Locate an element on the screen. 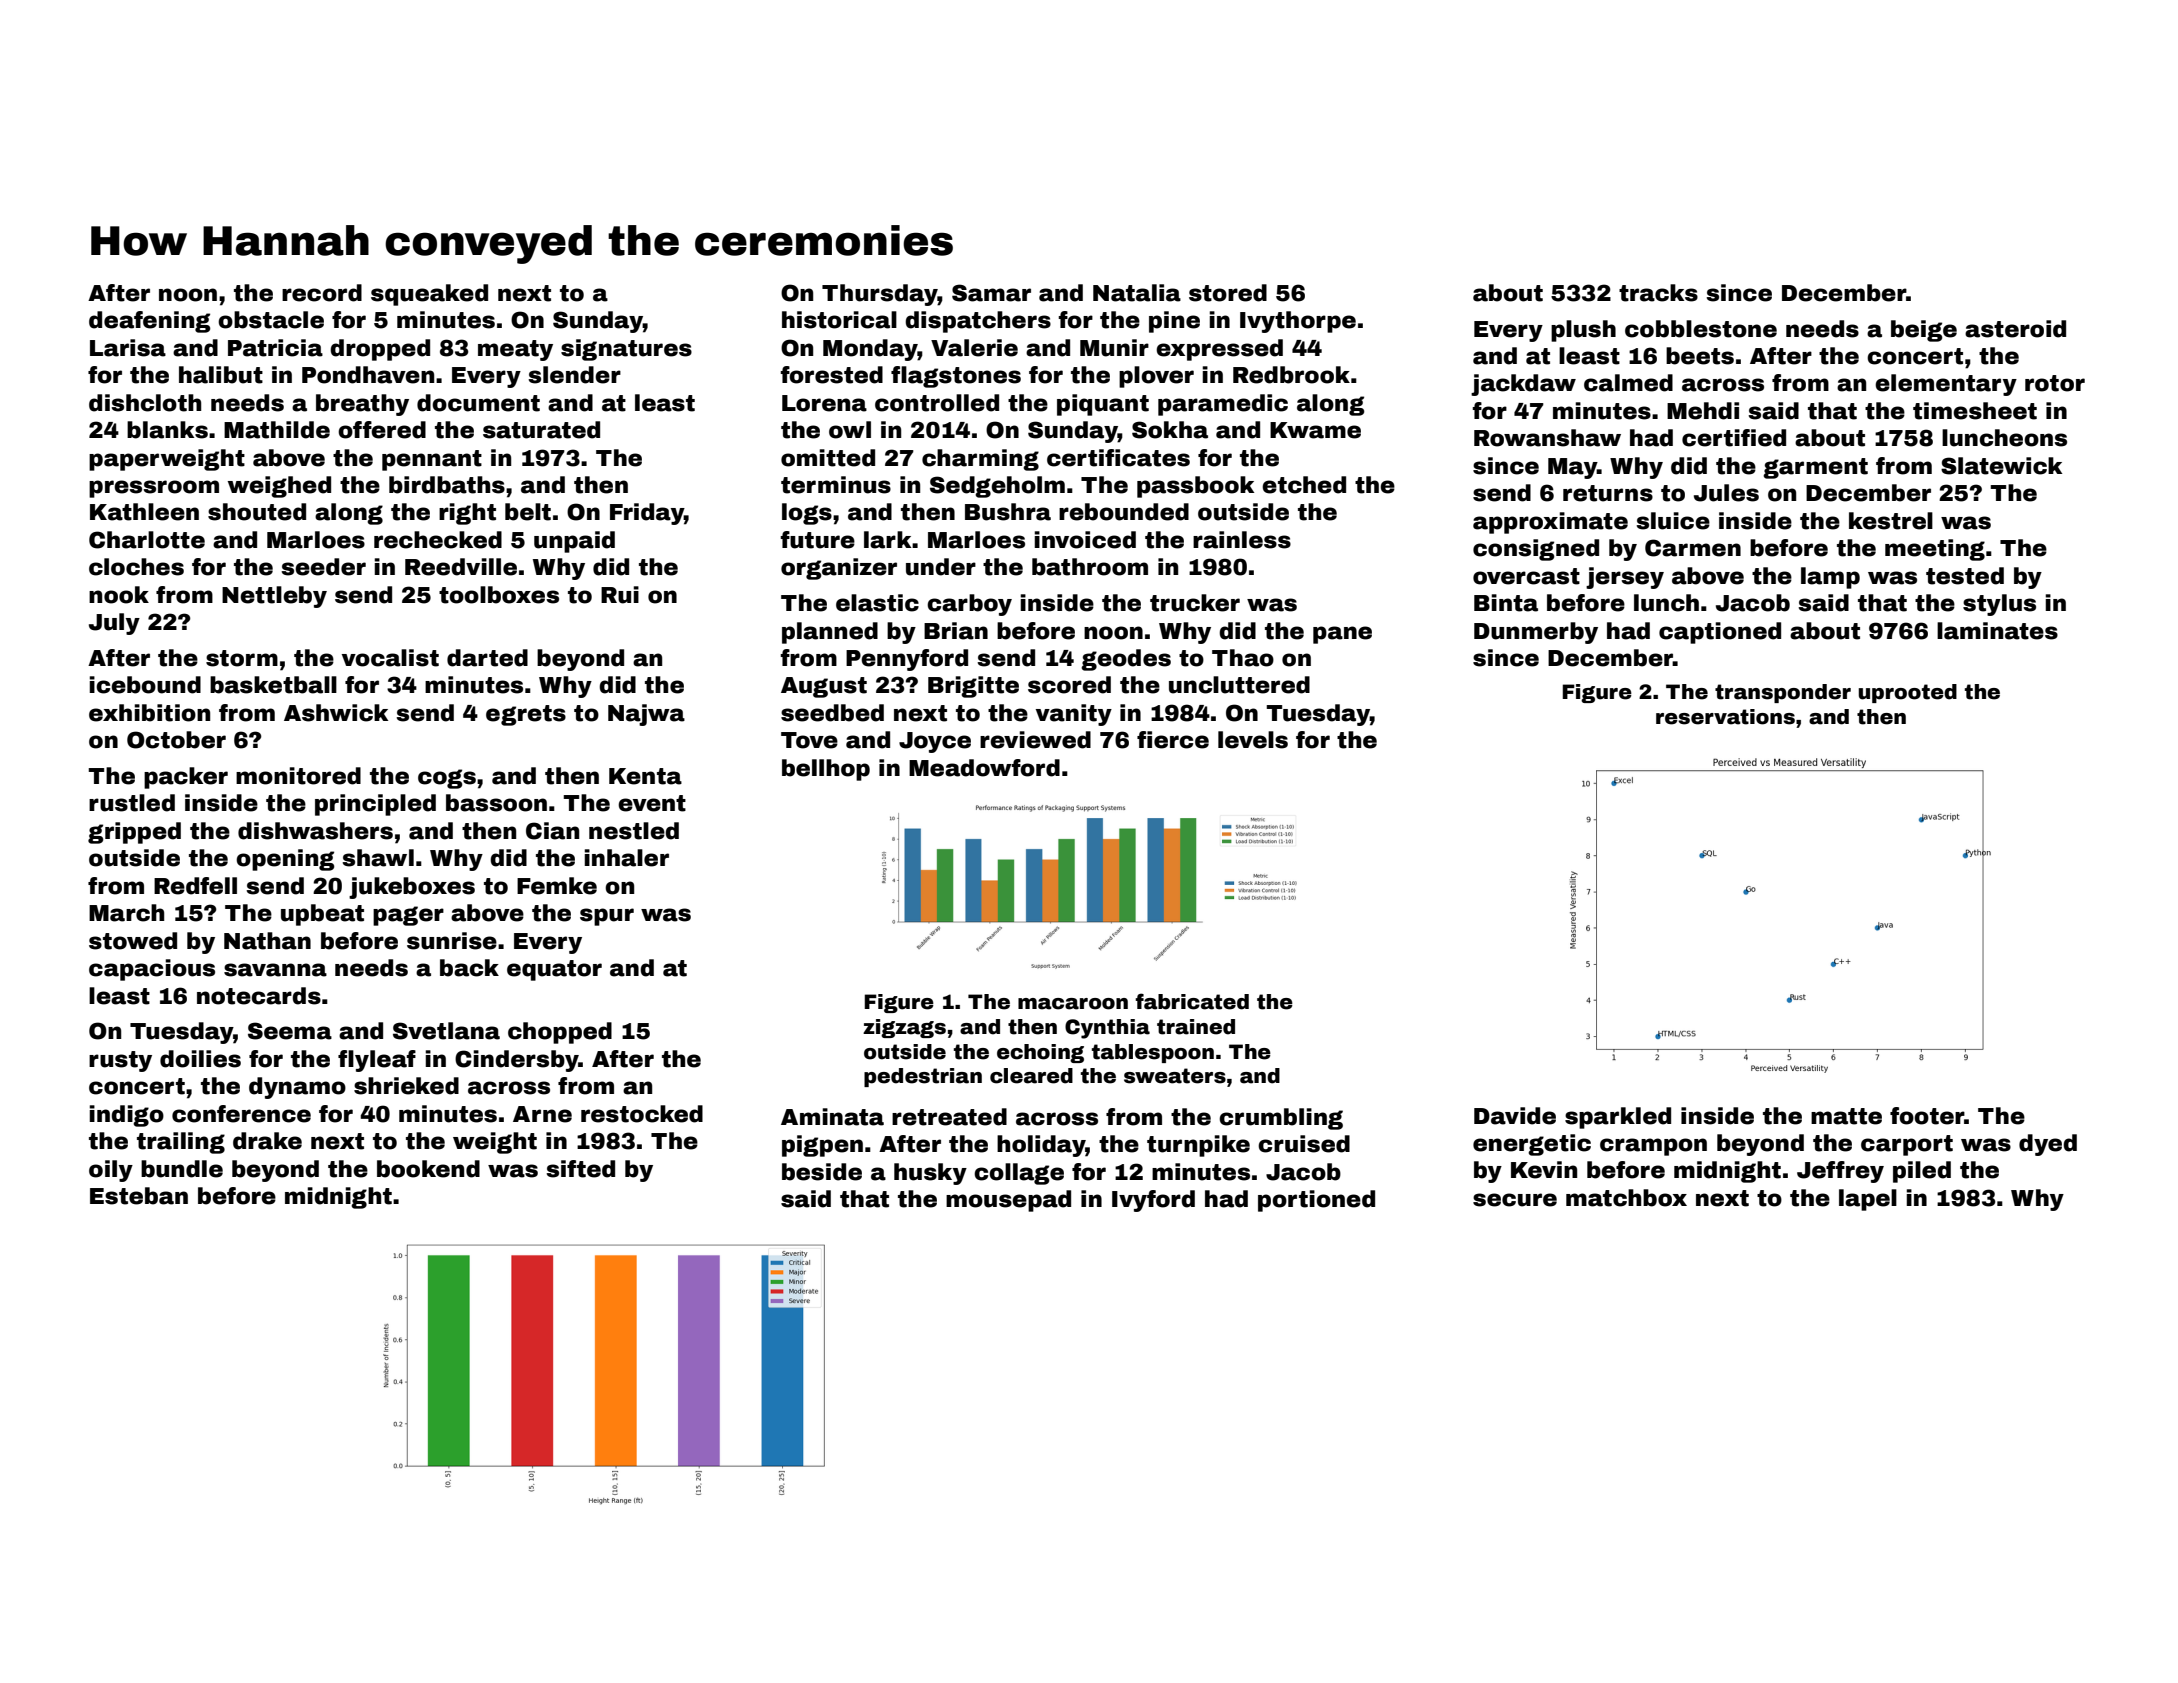  record is located at coordinates (322, 293).
